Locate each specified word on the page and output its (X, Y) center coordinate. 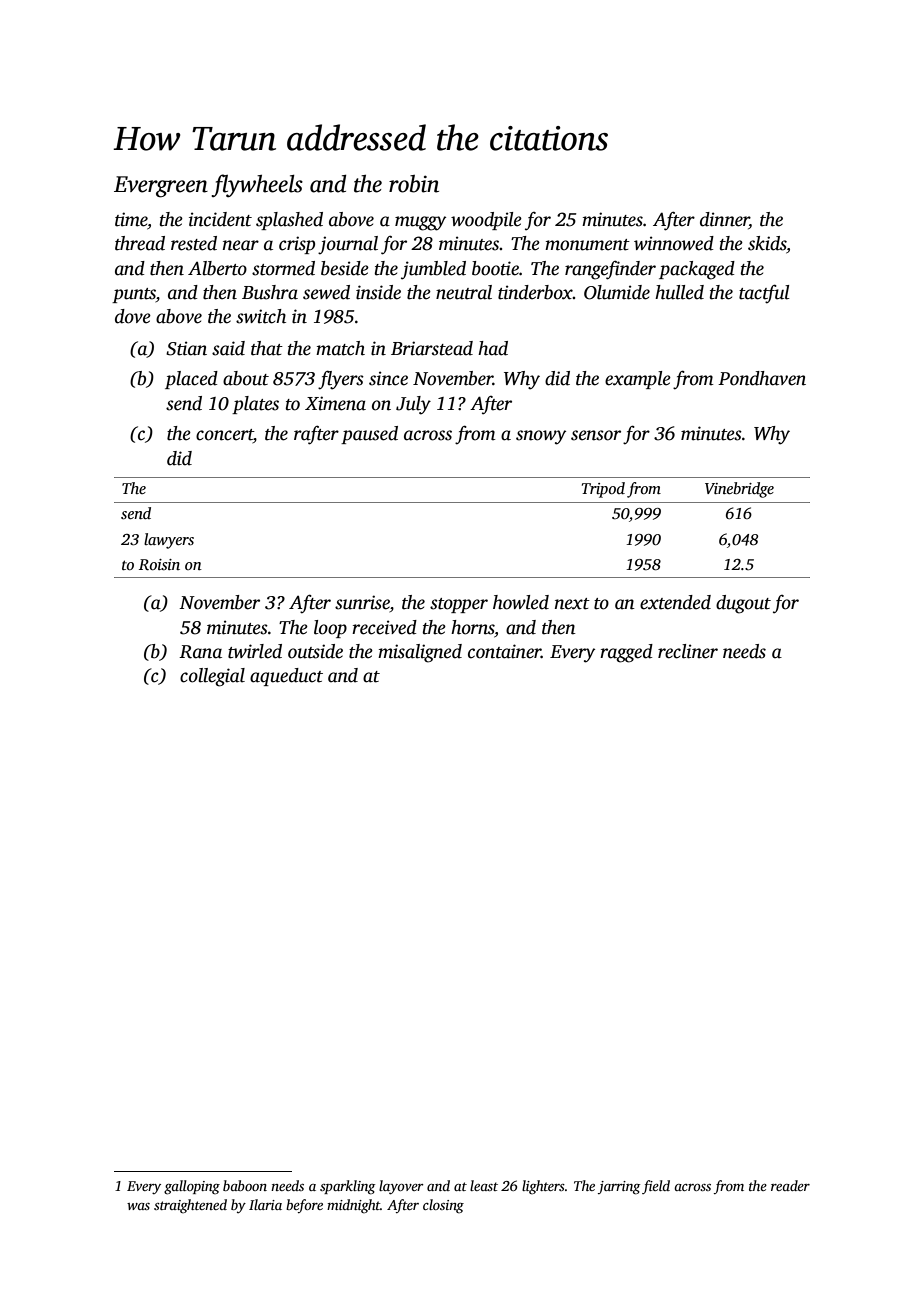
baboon (245, 1185)
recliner (688, 651)
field (656, 1187)
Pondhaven (762, 378)
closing (443, 1206)
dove (133, 316)
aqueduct (286, 677)
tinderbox (535, 292)
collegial (212, 677)
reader (790, 1185)
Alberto (217, 268)
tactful (764, 294)
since (388, 378)
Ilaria (265, 1204)
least (484, 1185)
